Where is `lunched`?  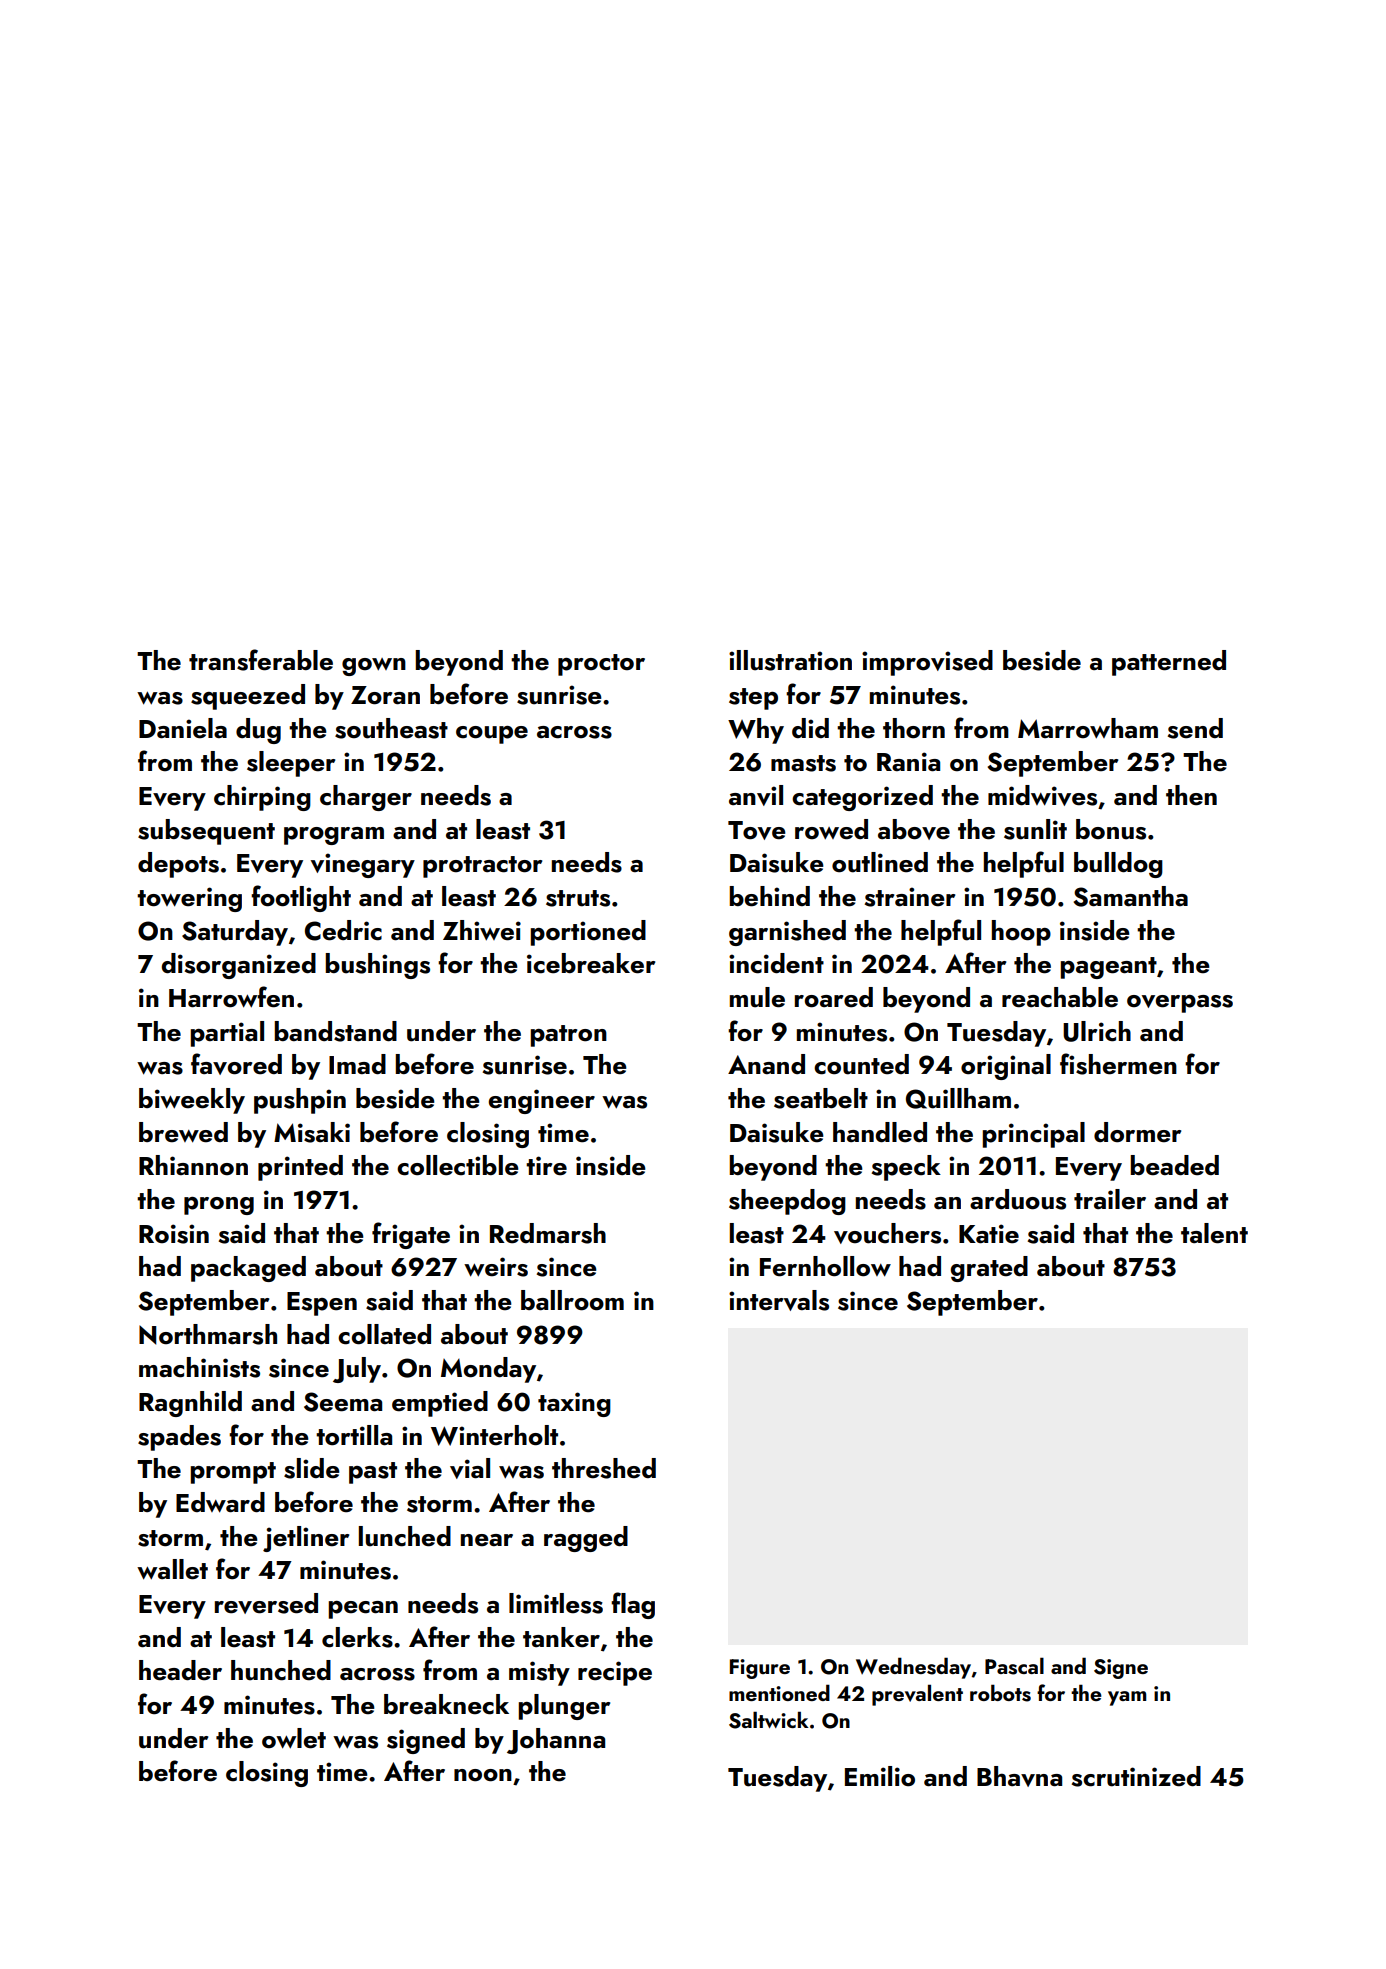 lunched is located at coordinates (405, 1536).
